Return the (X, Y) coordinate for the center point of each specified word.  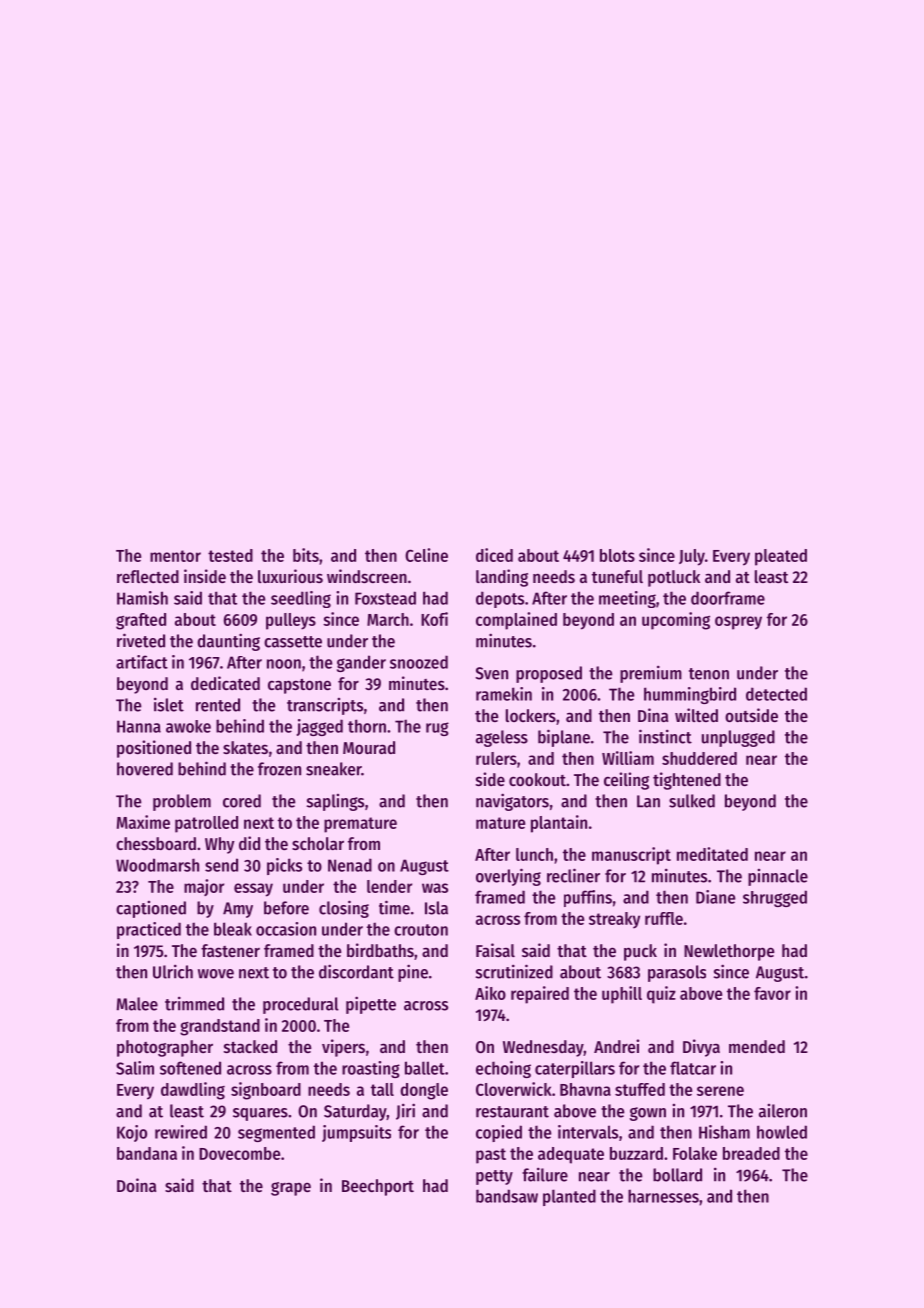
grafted (141, 621)
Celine (426, 555)
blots (617, 555)
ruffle (664, 918)
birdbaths (380, 950)
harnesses (663, 1196)
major (204, 887)
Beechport (378, 1187)
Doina (136, 1185)
